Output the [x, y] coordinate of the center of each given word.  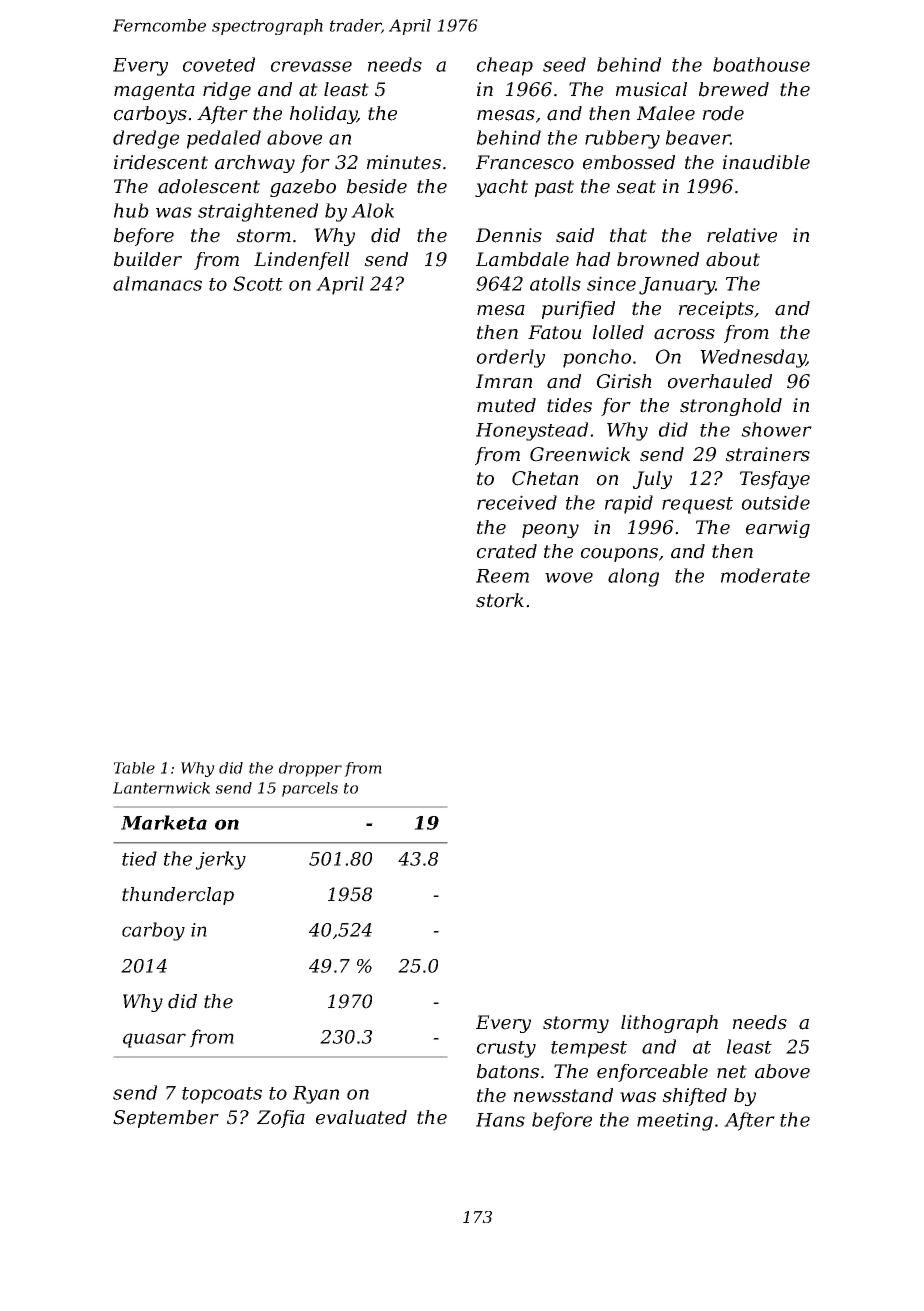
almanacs [157, 283]
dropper [310, 769]
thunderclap [178, 896]
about [733, 259]
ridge [227, 91]
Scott [258, 283]
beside [377, 186]
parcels [310, 789]
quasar [154, 1040]
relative [742, 235]
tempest [589, 1049]
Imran [504, 381]
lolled [618, 332]
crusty [506, 1049]
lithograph [669, 1024]
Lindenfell [301, 261]
